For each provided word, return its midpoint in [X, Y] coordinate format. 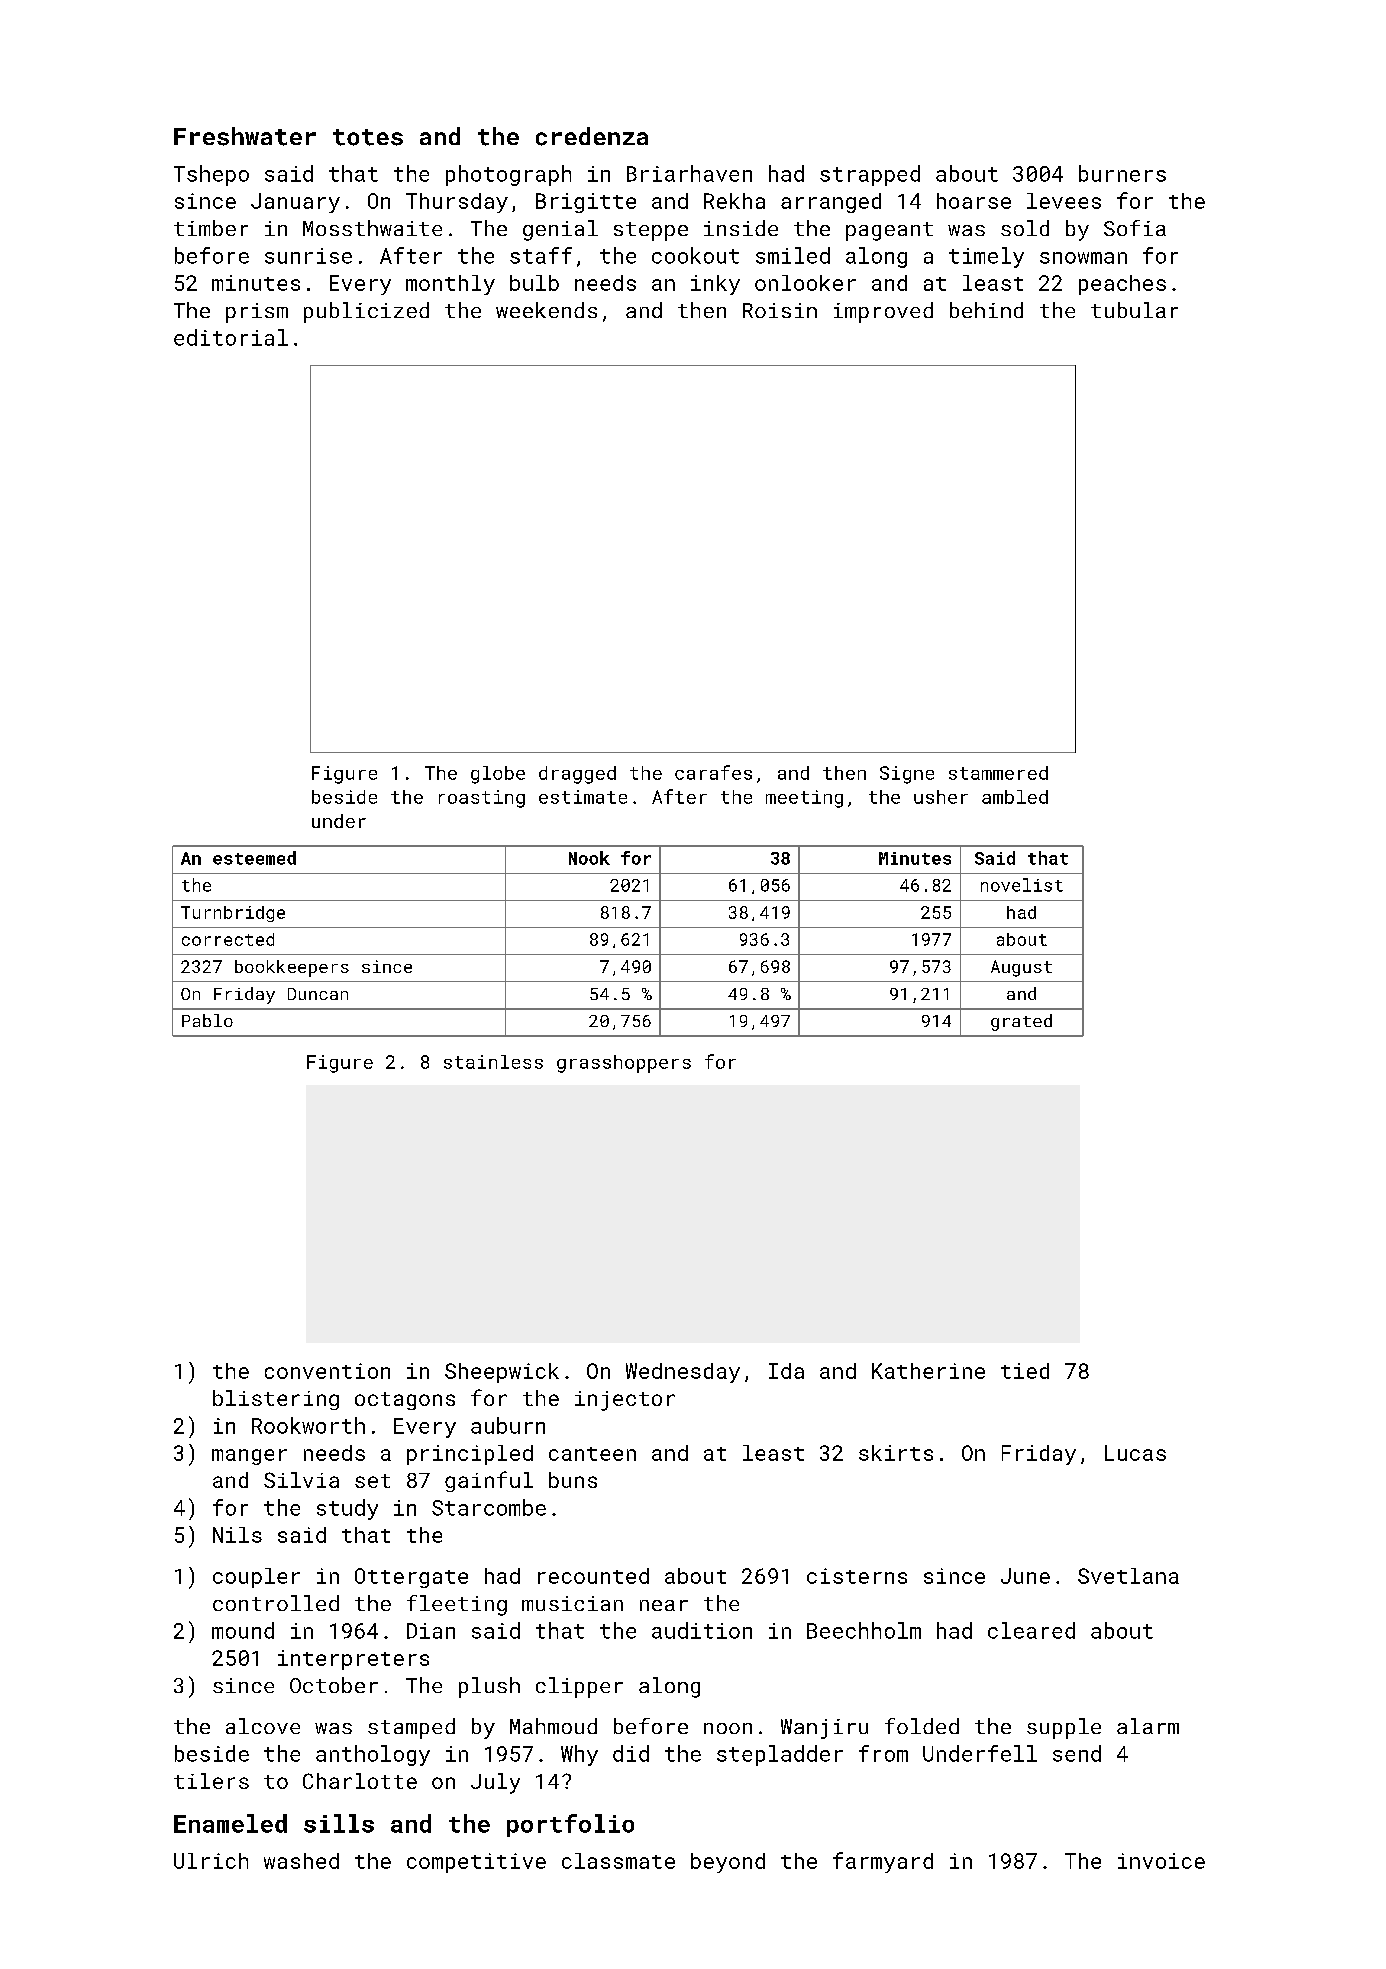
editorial [231, 337]
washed [301, 1861]
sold [1025, 228]
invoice [1161, 1861]
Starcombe [489, 1507]
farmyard [883, 1862]
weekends [546, 310]
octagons [405, 1401]
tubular [1134, 310]
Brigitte [586, 203]
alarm [1148, 1726]
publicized [366, 312]
